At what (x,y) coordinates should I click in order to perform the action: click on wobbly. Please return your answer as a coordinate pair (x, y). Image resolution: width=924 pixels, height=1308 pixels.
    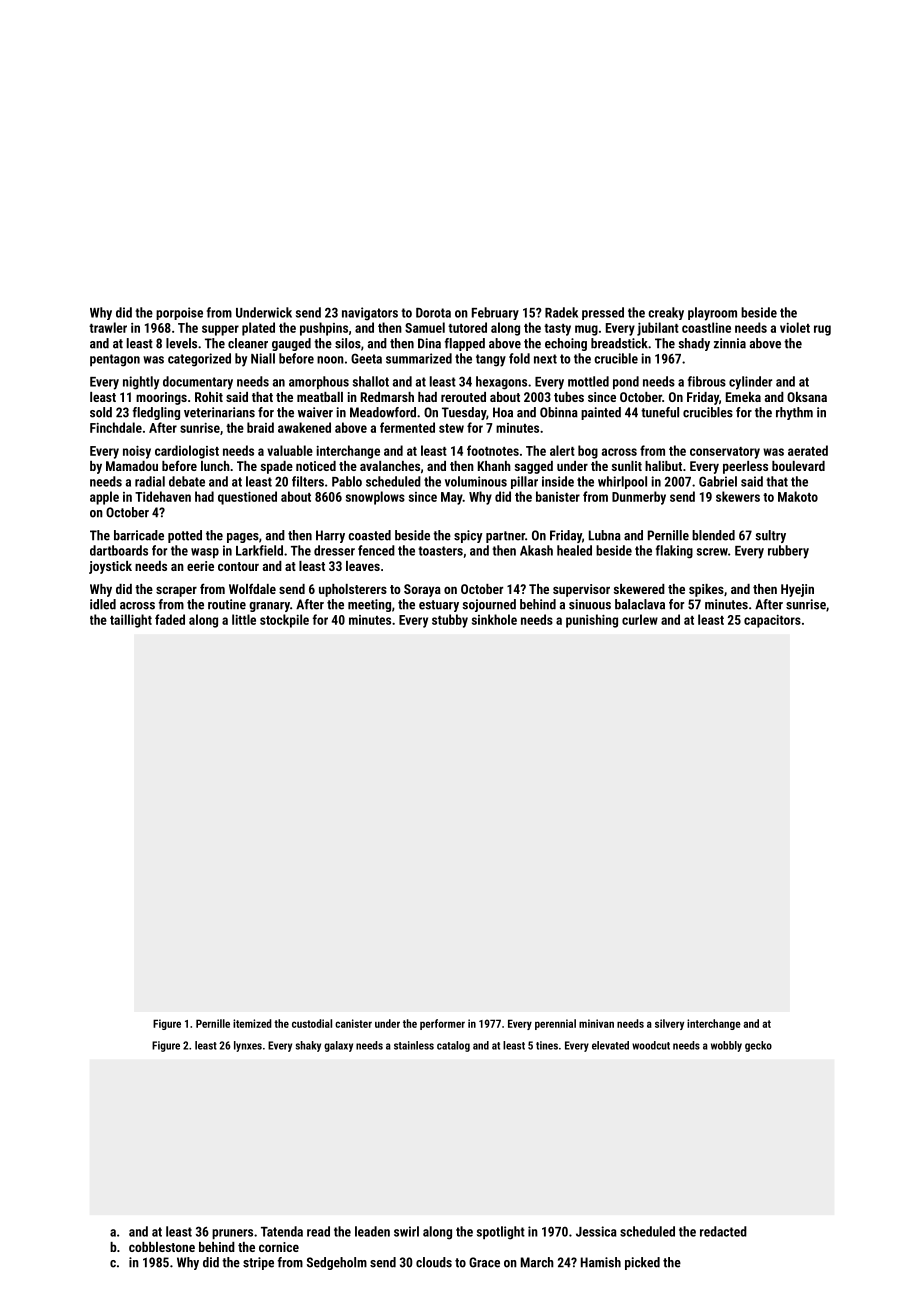
    Looking at the image, I should click on (726, 1046).
